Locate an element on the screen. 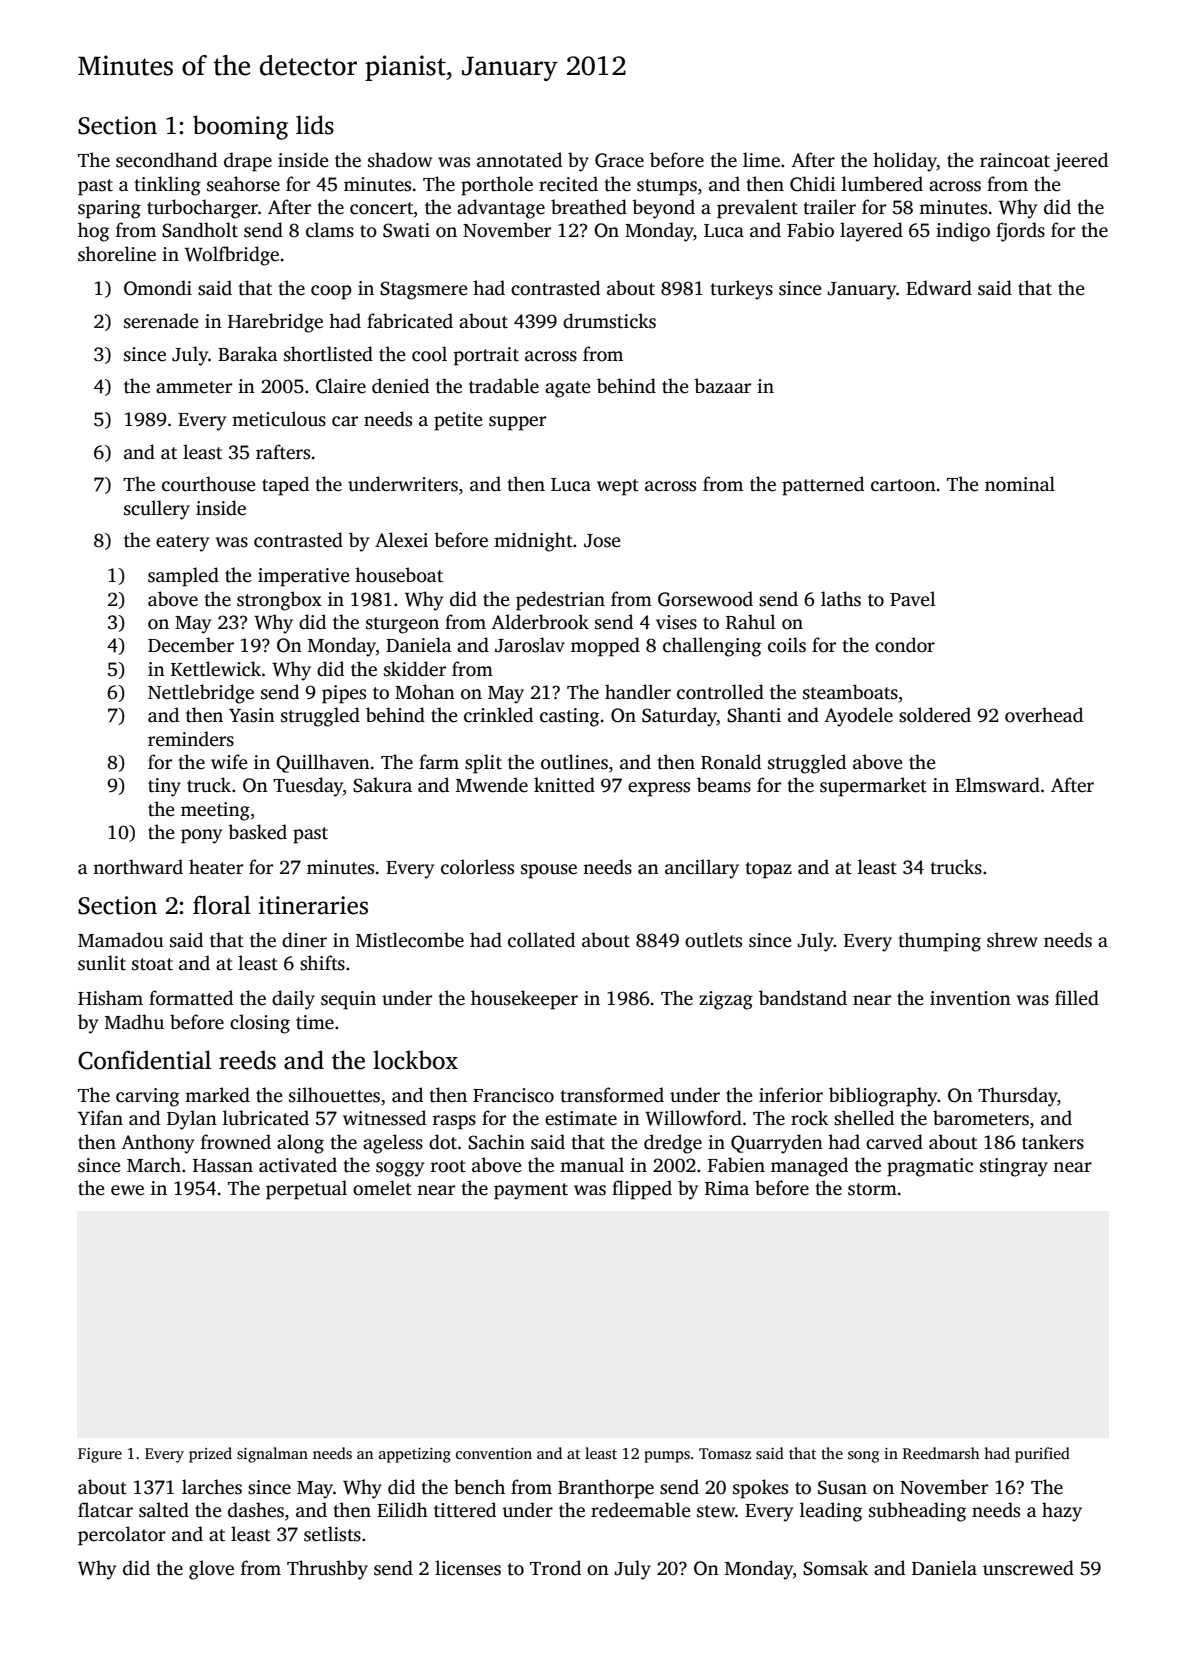 This screenshot has height=1678, width=1187. redeemable is located at coordinates (641, 1510).
